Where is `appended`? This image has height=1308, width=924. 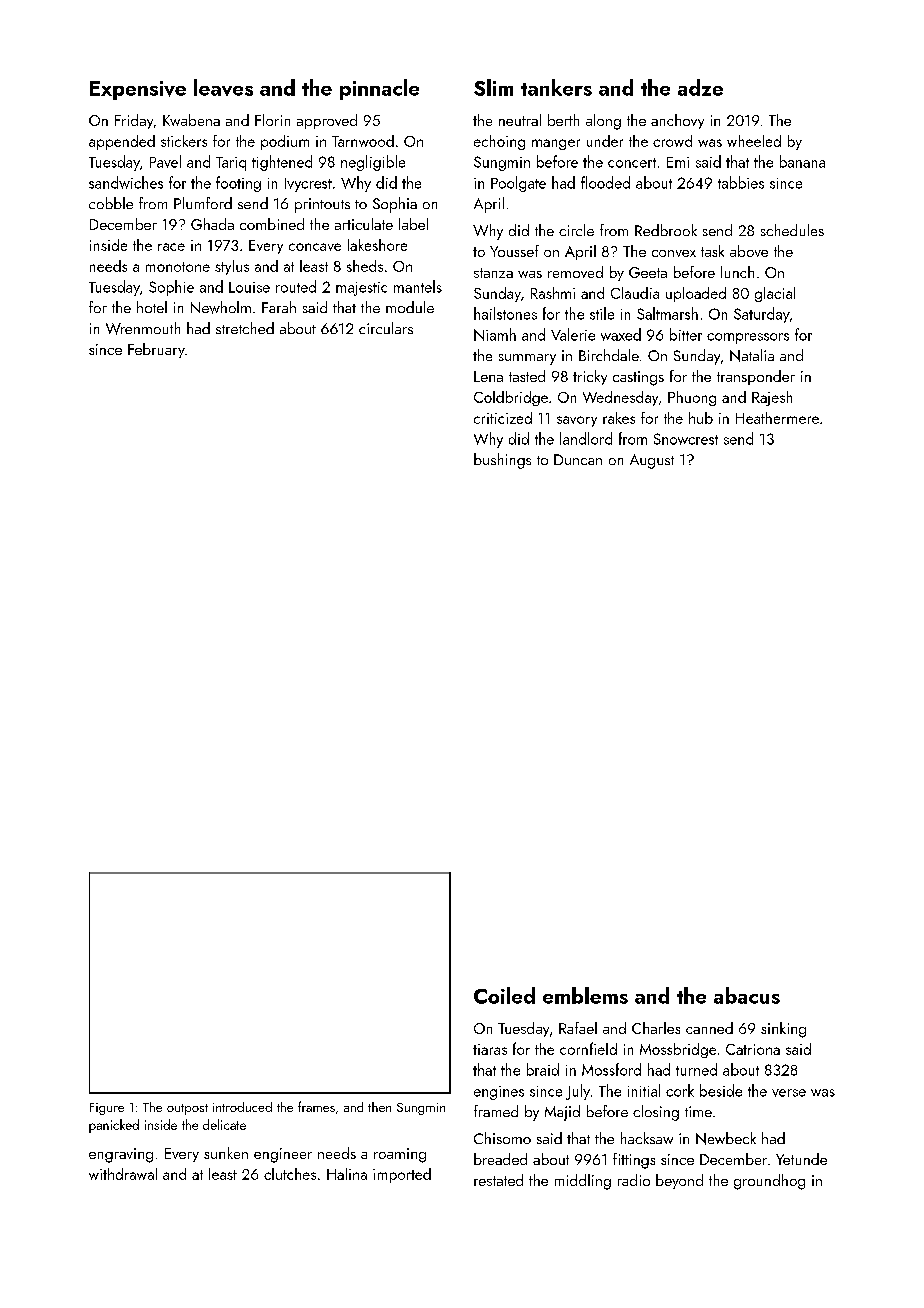 appended is located at coordinates (122, 142).
